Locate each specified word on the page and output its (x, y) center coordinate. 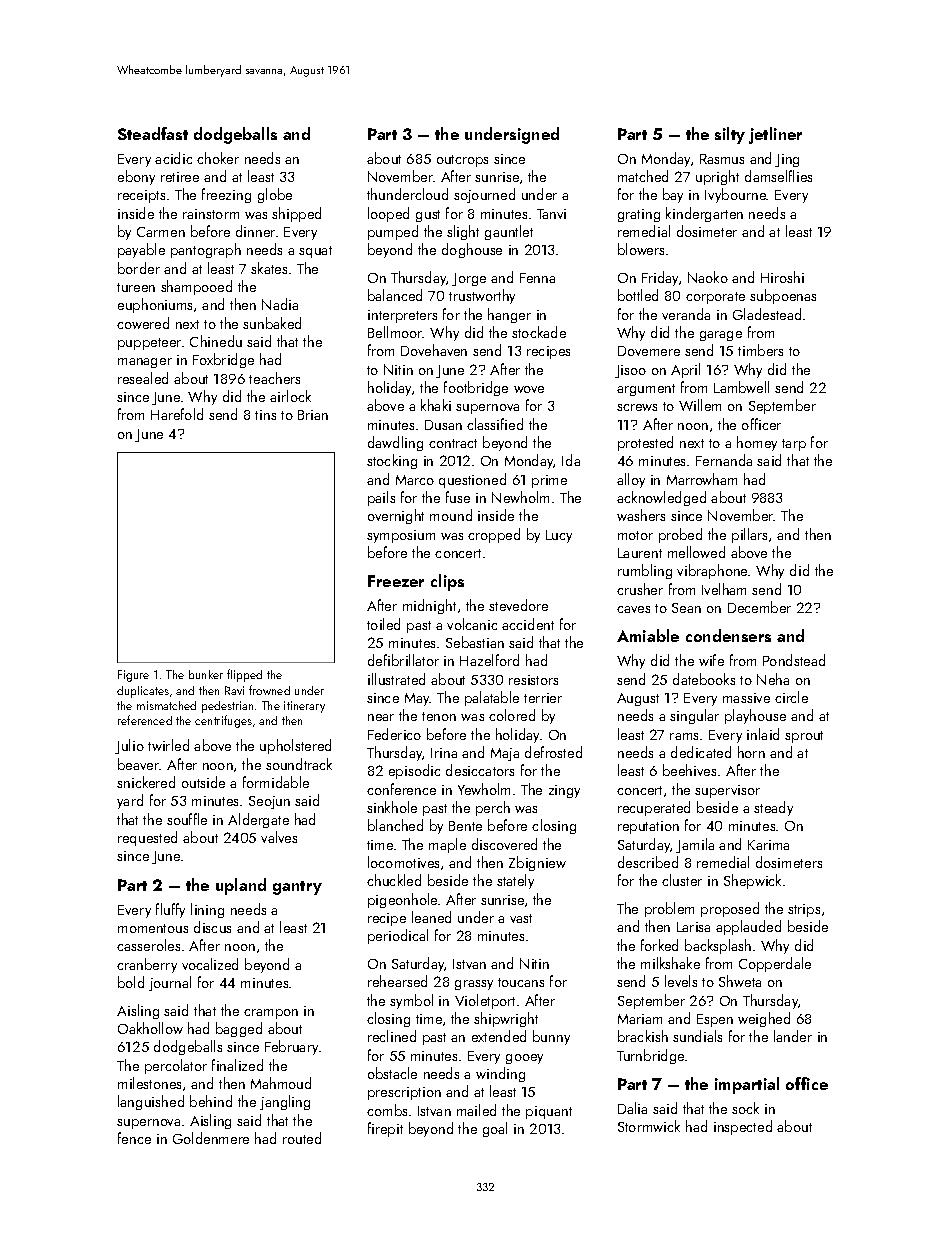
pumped (393, 232)
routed (302, 1138)
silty (730, 135)
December (759, 607)
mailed (476, 1110)
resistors (533, 680)
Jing (787, 160)
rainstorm (211, 214)
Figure (133, 676)
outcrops (462, 161)
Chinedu (216, 341)
